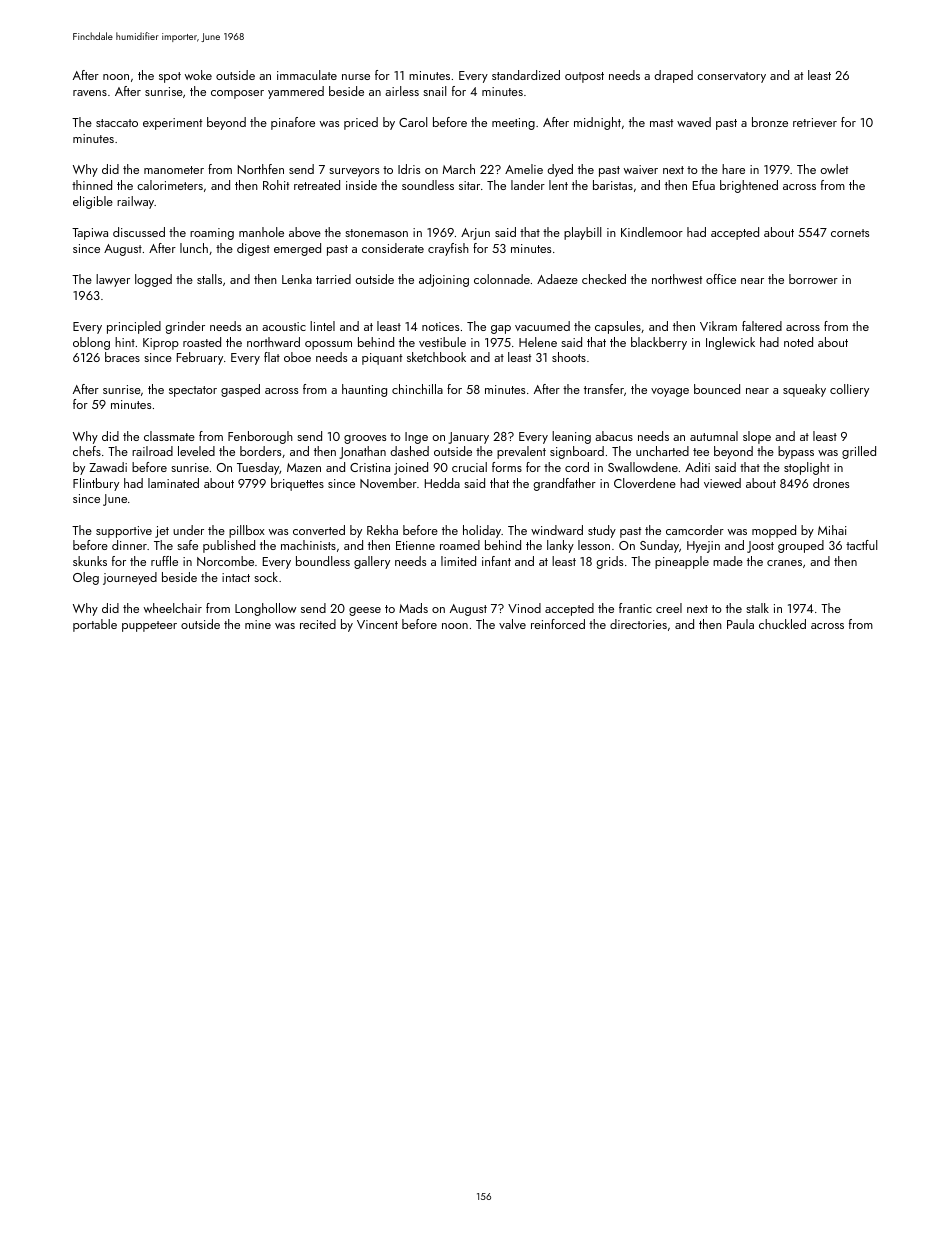 The height and width of the page is (1233, 952). Describe the element at coordinates (409, 169) in the page. I see `Idris` at that location.
